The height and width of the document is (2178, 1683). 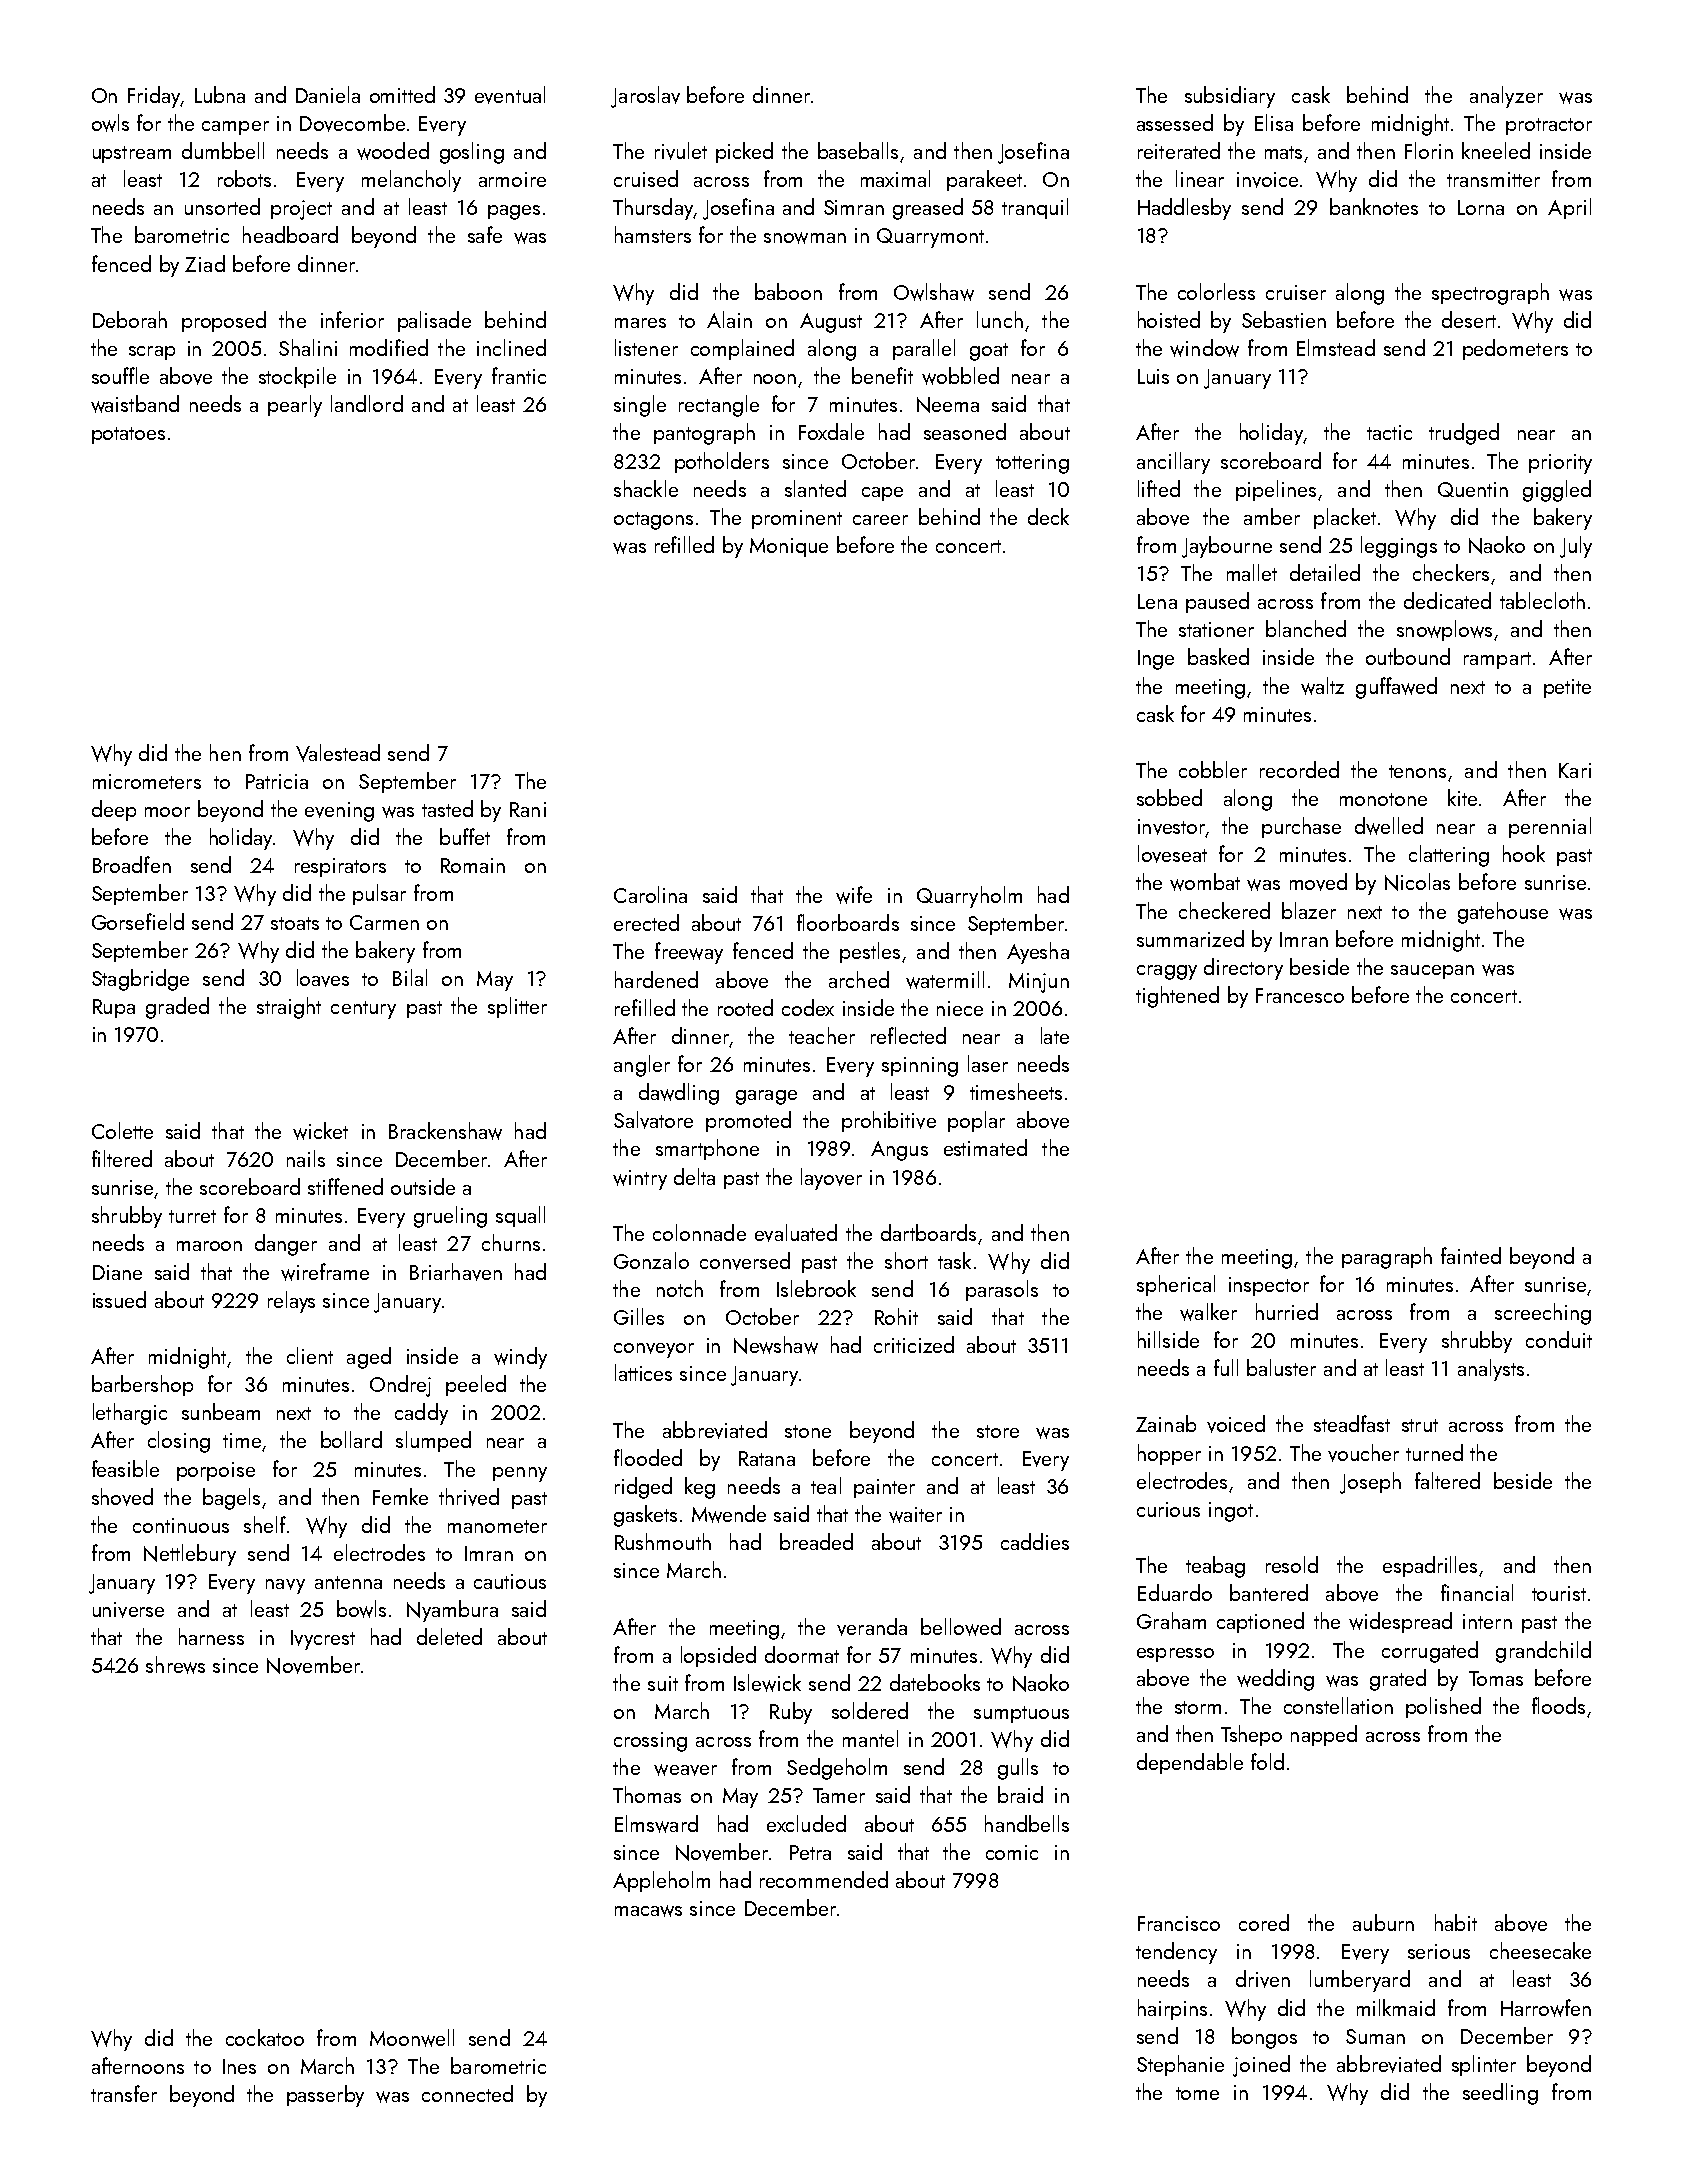 I want to click on rectangle, so click(x=719, y=406).
